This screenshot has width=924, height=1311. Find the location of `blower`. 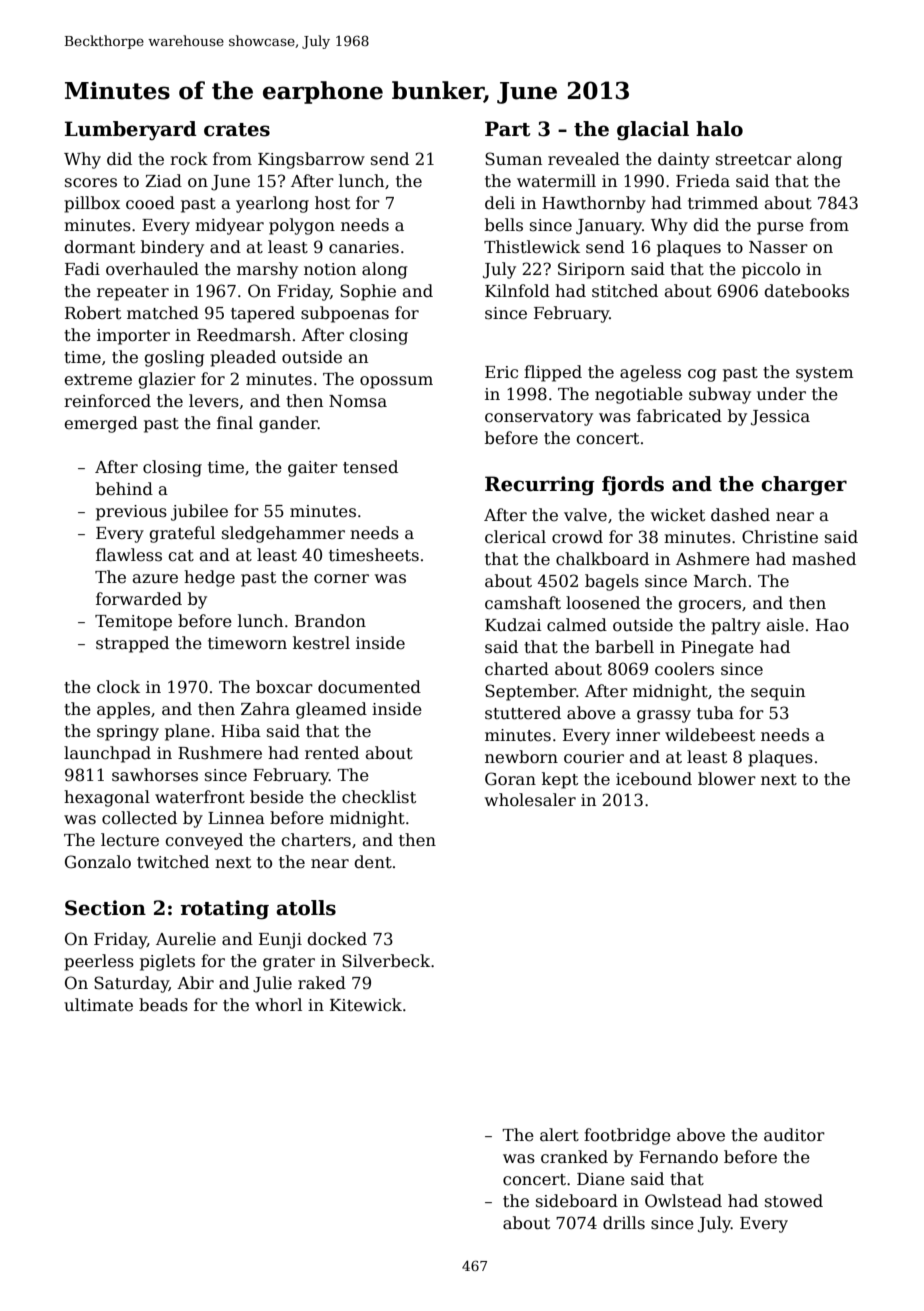

blower is located at coordinates (727, 779).
